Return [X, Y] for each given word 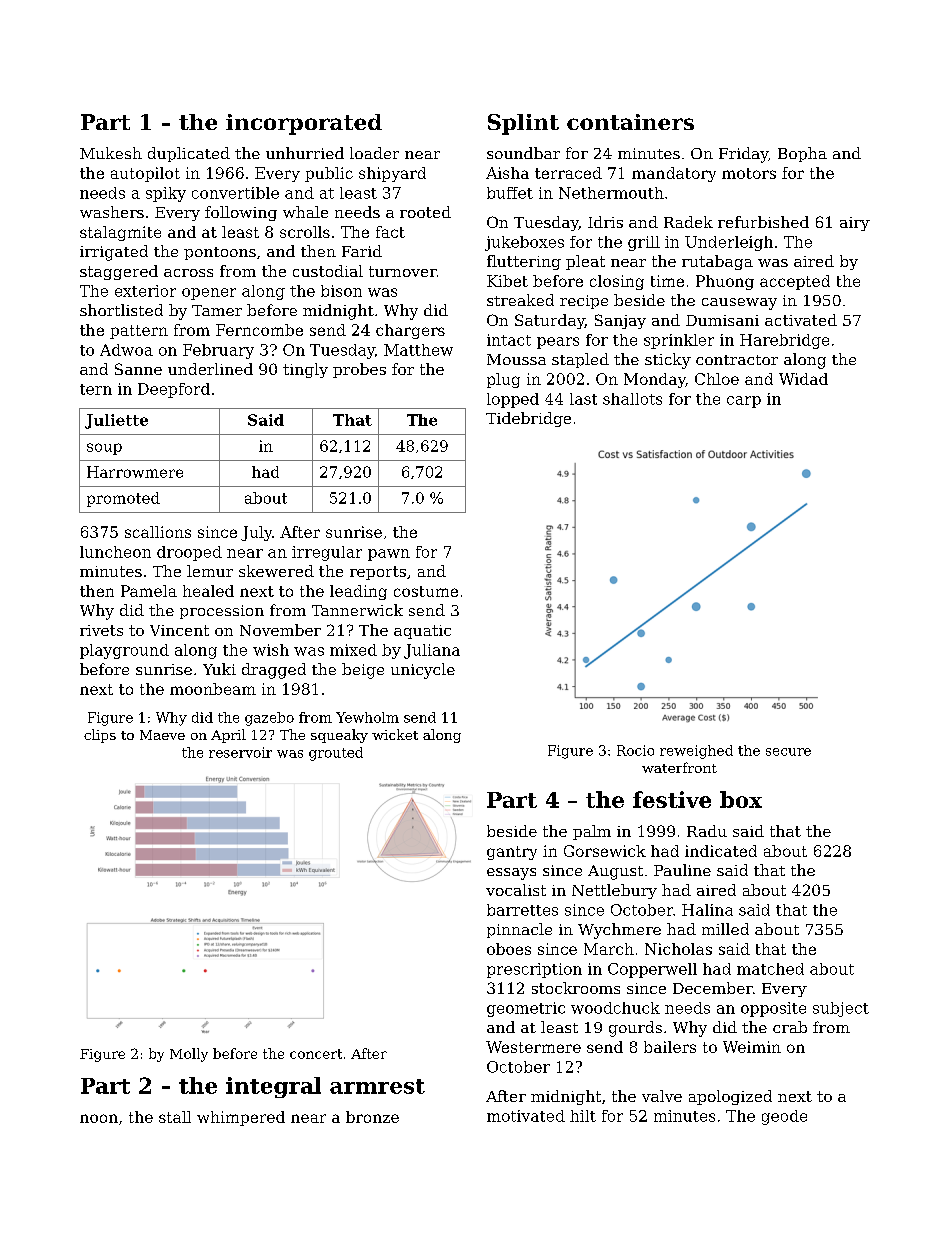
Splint [523, 124]
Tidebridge [528, 419]
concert [316, 1054]
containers [630, 122]
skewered [276, 571]
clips [100, 736]
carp [744, 402]
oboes [509, 949]
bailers [670, 1047]
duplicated [189, 154]
